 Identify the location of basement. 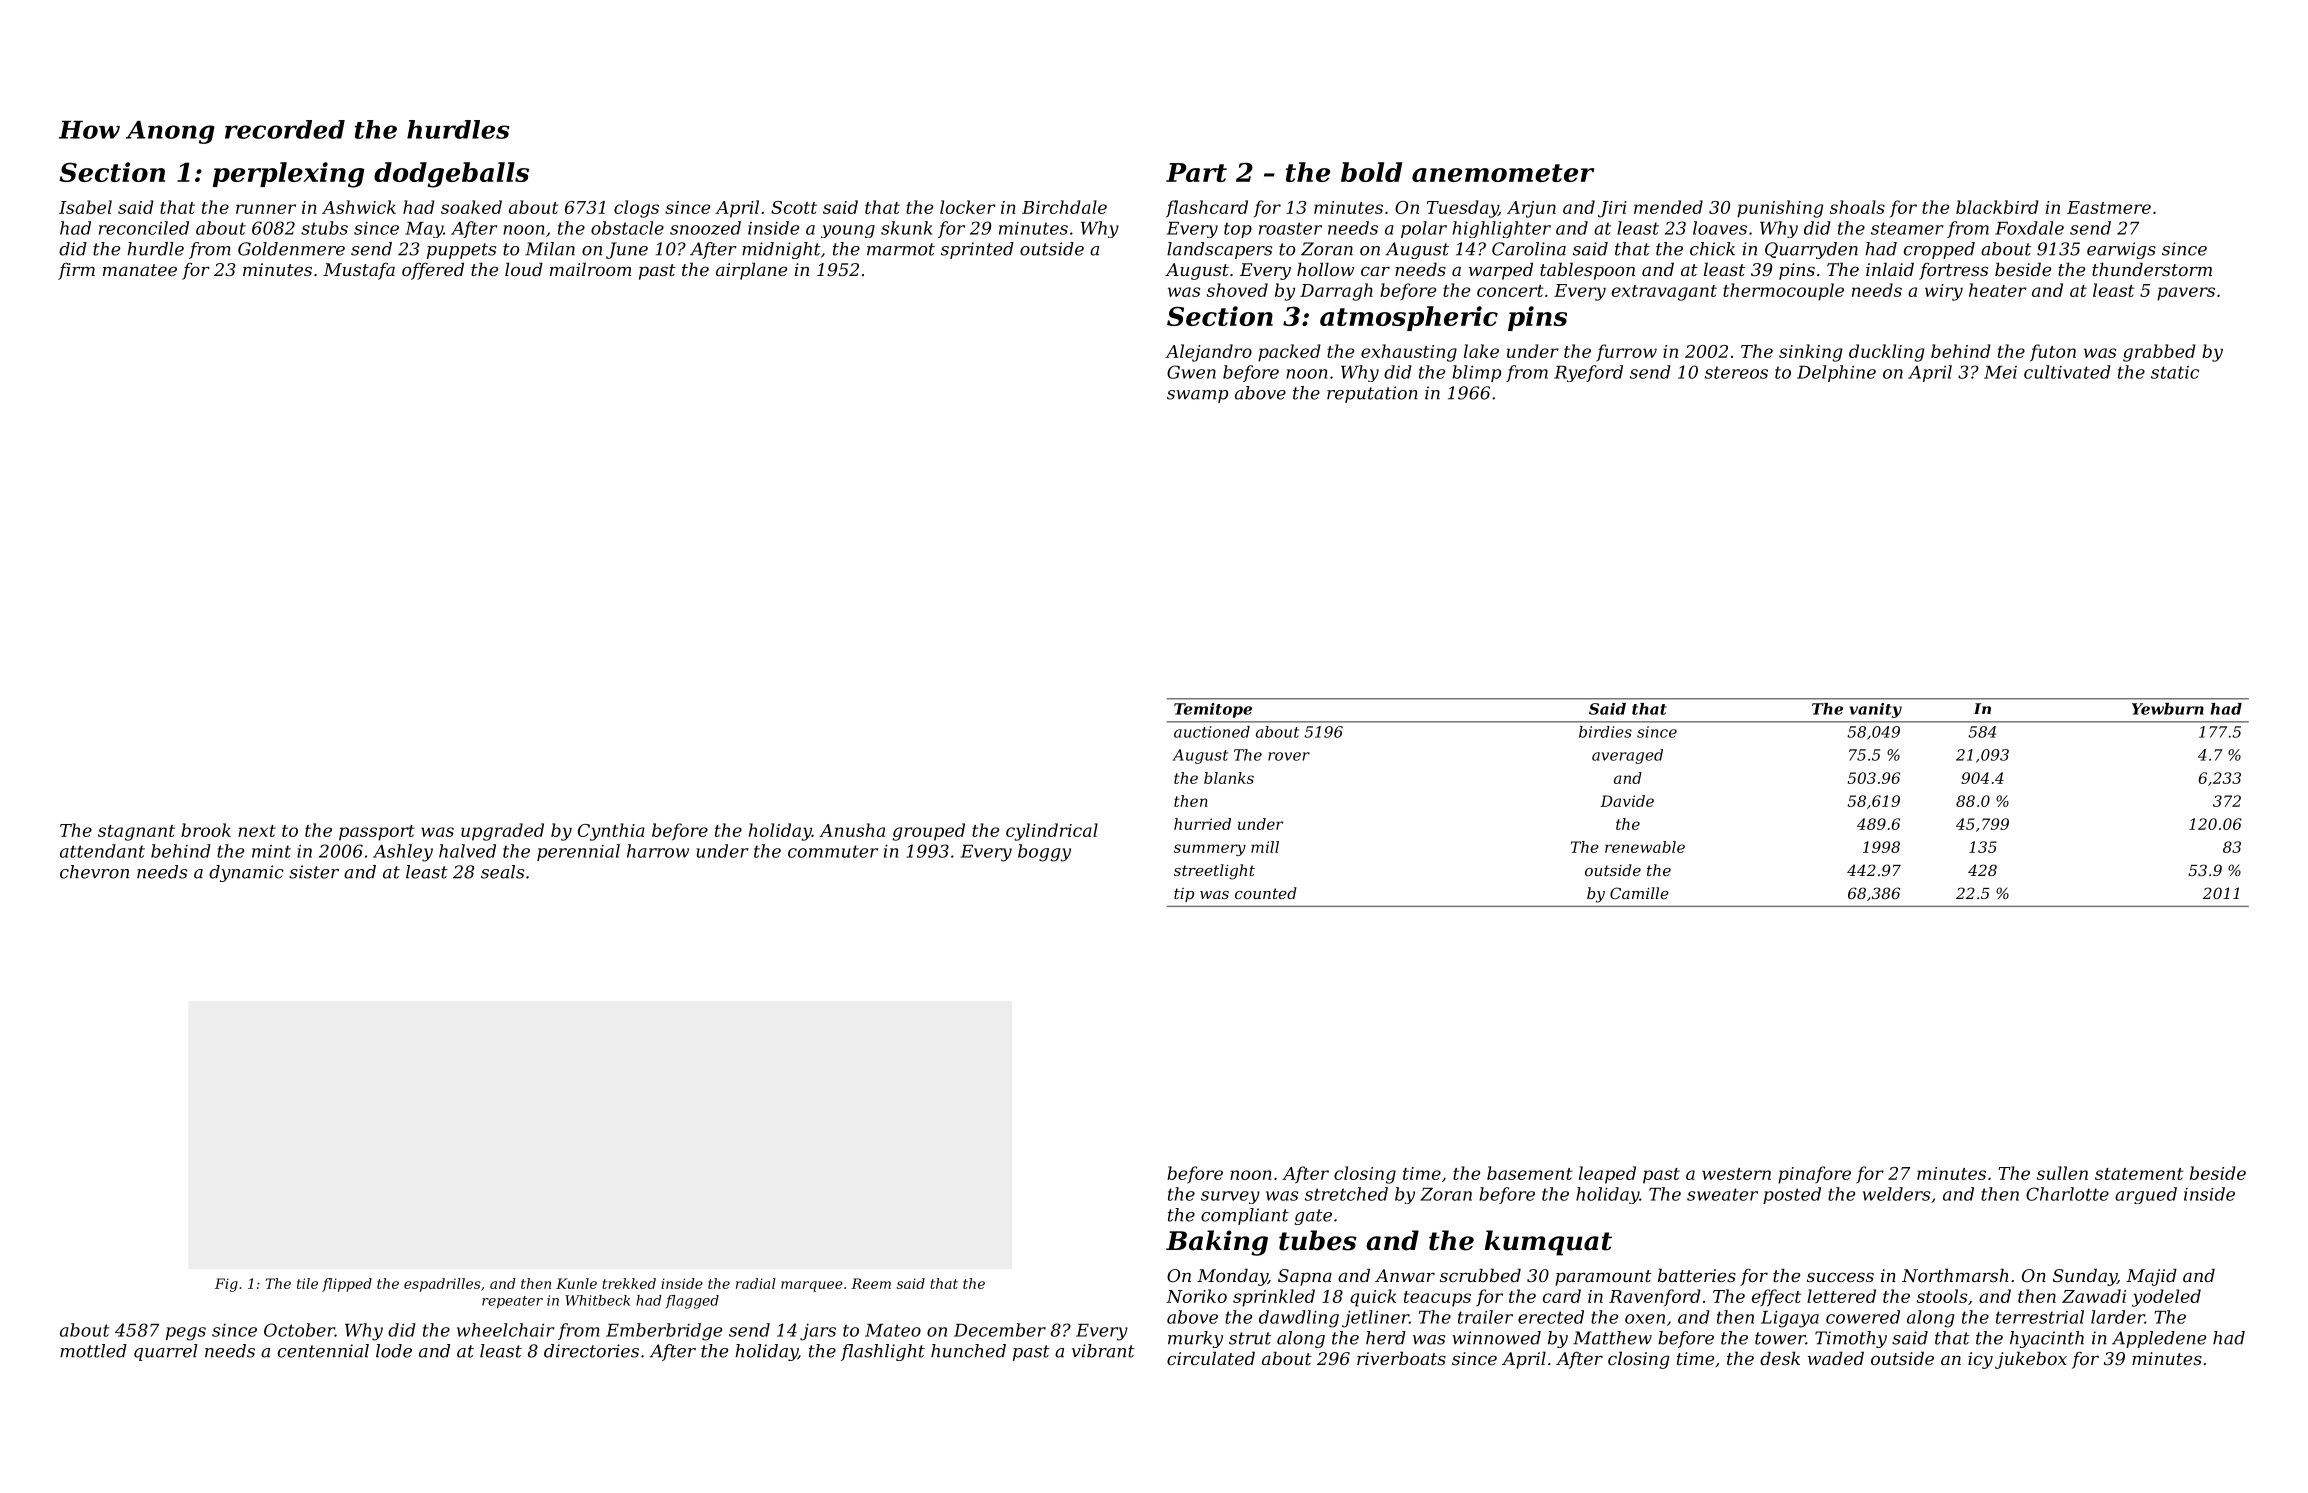
(1530, 1173).
